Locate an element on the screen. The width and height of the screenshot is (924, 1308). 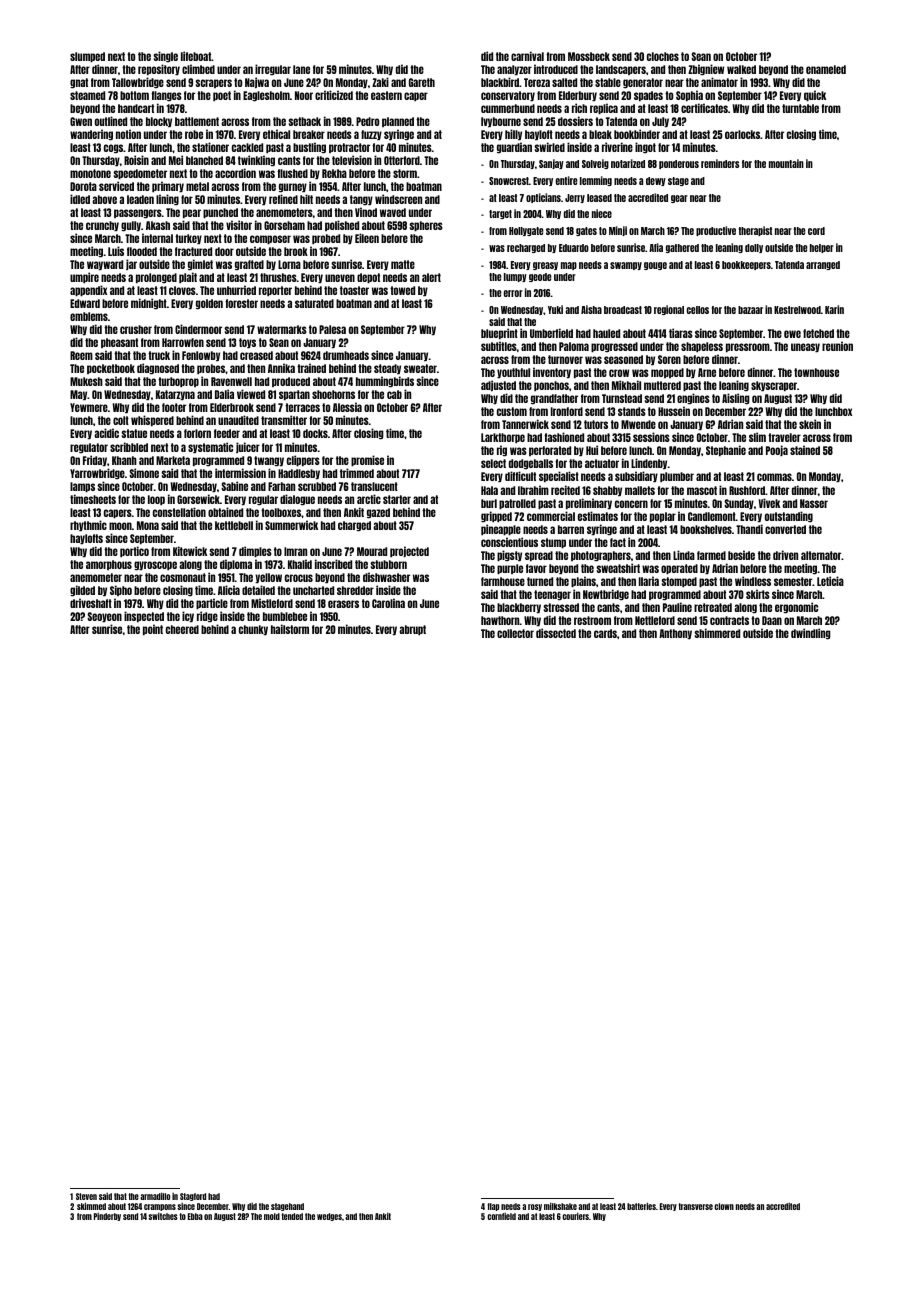
abrupt is located at coordinates (412, 630).
